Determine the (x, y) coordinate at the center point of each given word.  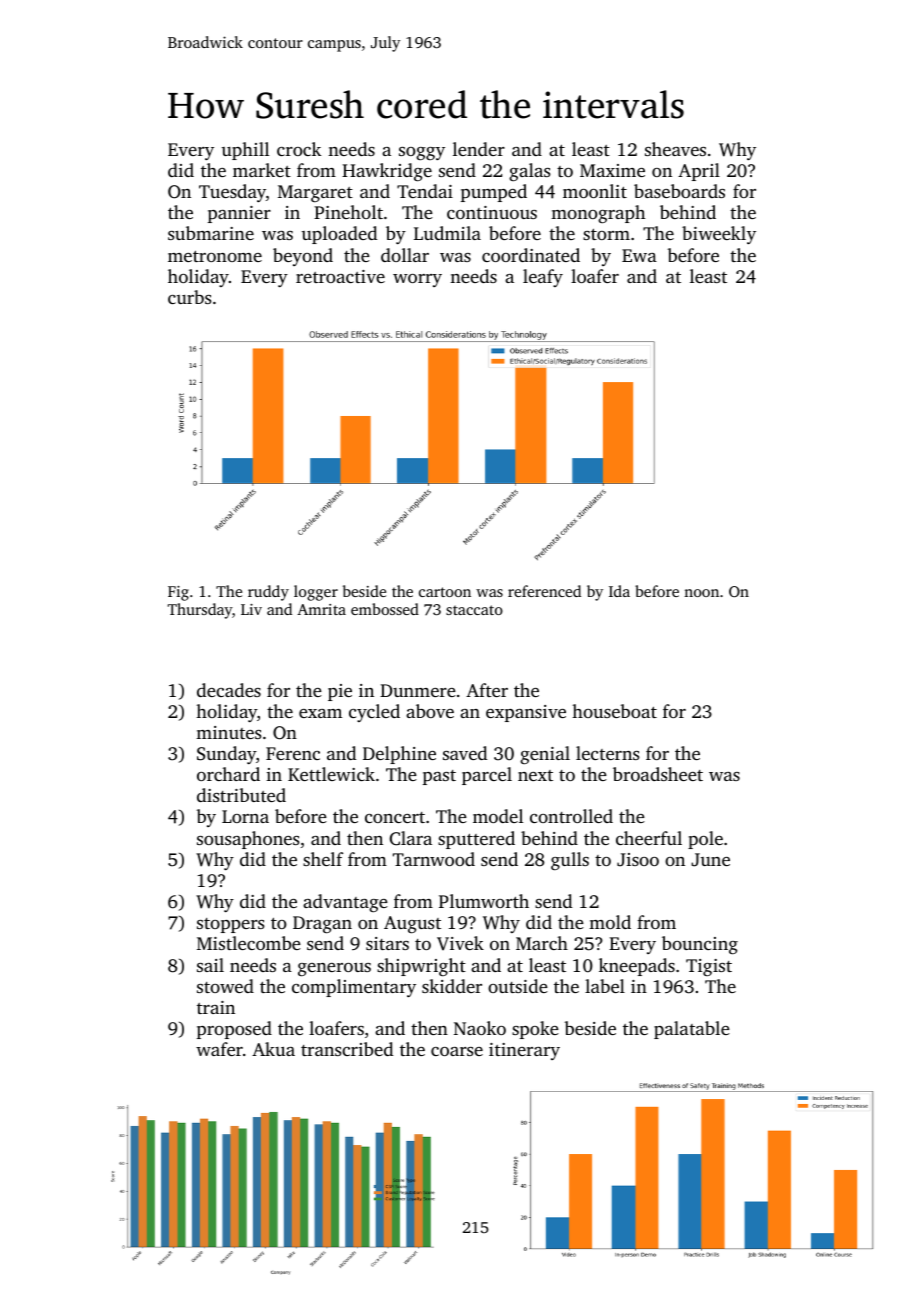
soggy (422, 153)
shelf (323, 859)
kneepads (637, 967)
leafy (543, 278)
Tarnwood (434, 859)
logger (316, 593)
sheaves (675, 149)
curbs (190, 297)
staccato (474, 610)
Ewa (639, 255)
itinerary (524, 1051)
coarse (457, 1051)
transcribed (347, 1049)
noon (701, 593)
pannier (239, 214)
